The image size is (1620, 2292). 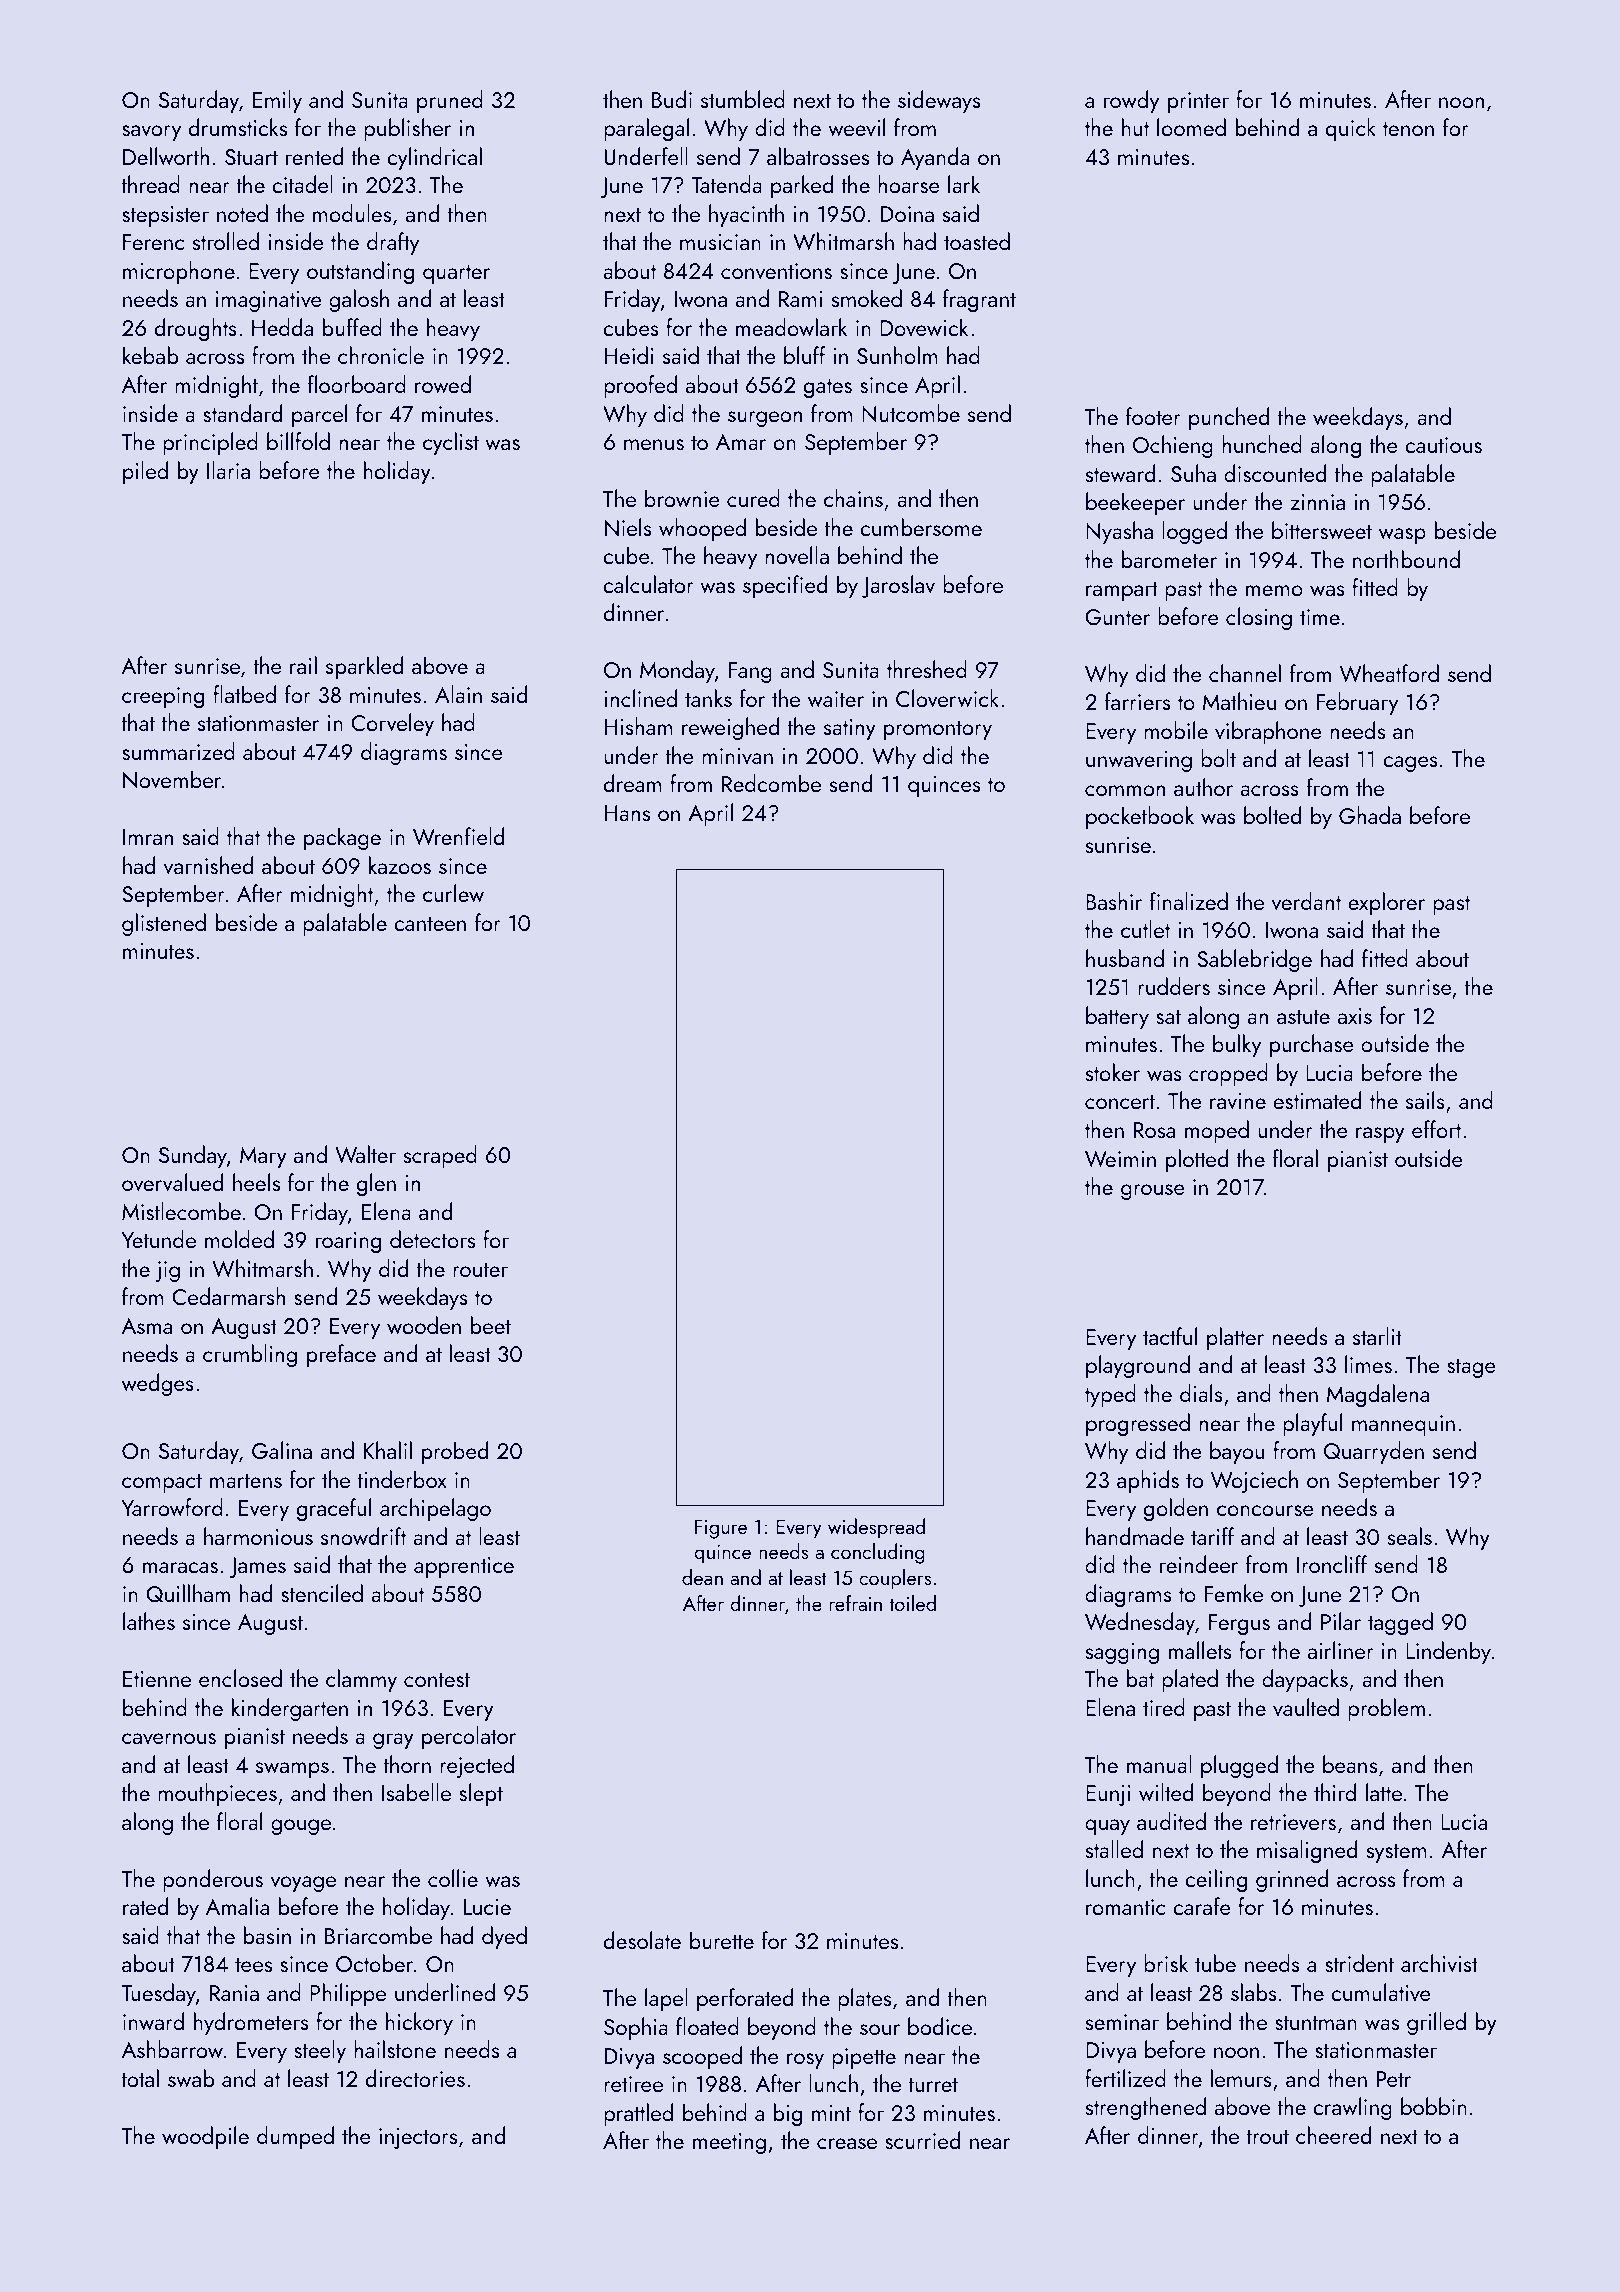 What do you see at coordinates (295, 2137) in the screenshot?
I see `dumped` at bounding box center [295, 2137].
